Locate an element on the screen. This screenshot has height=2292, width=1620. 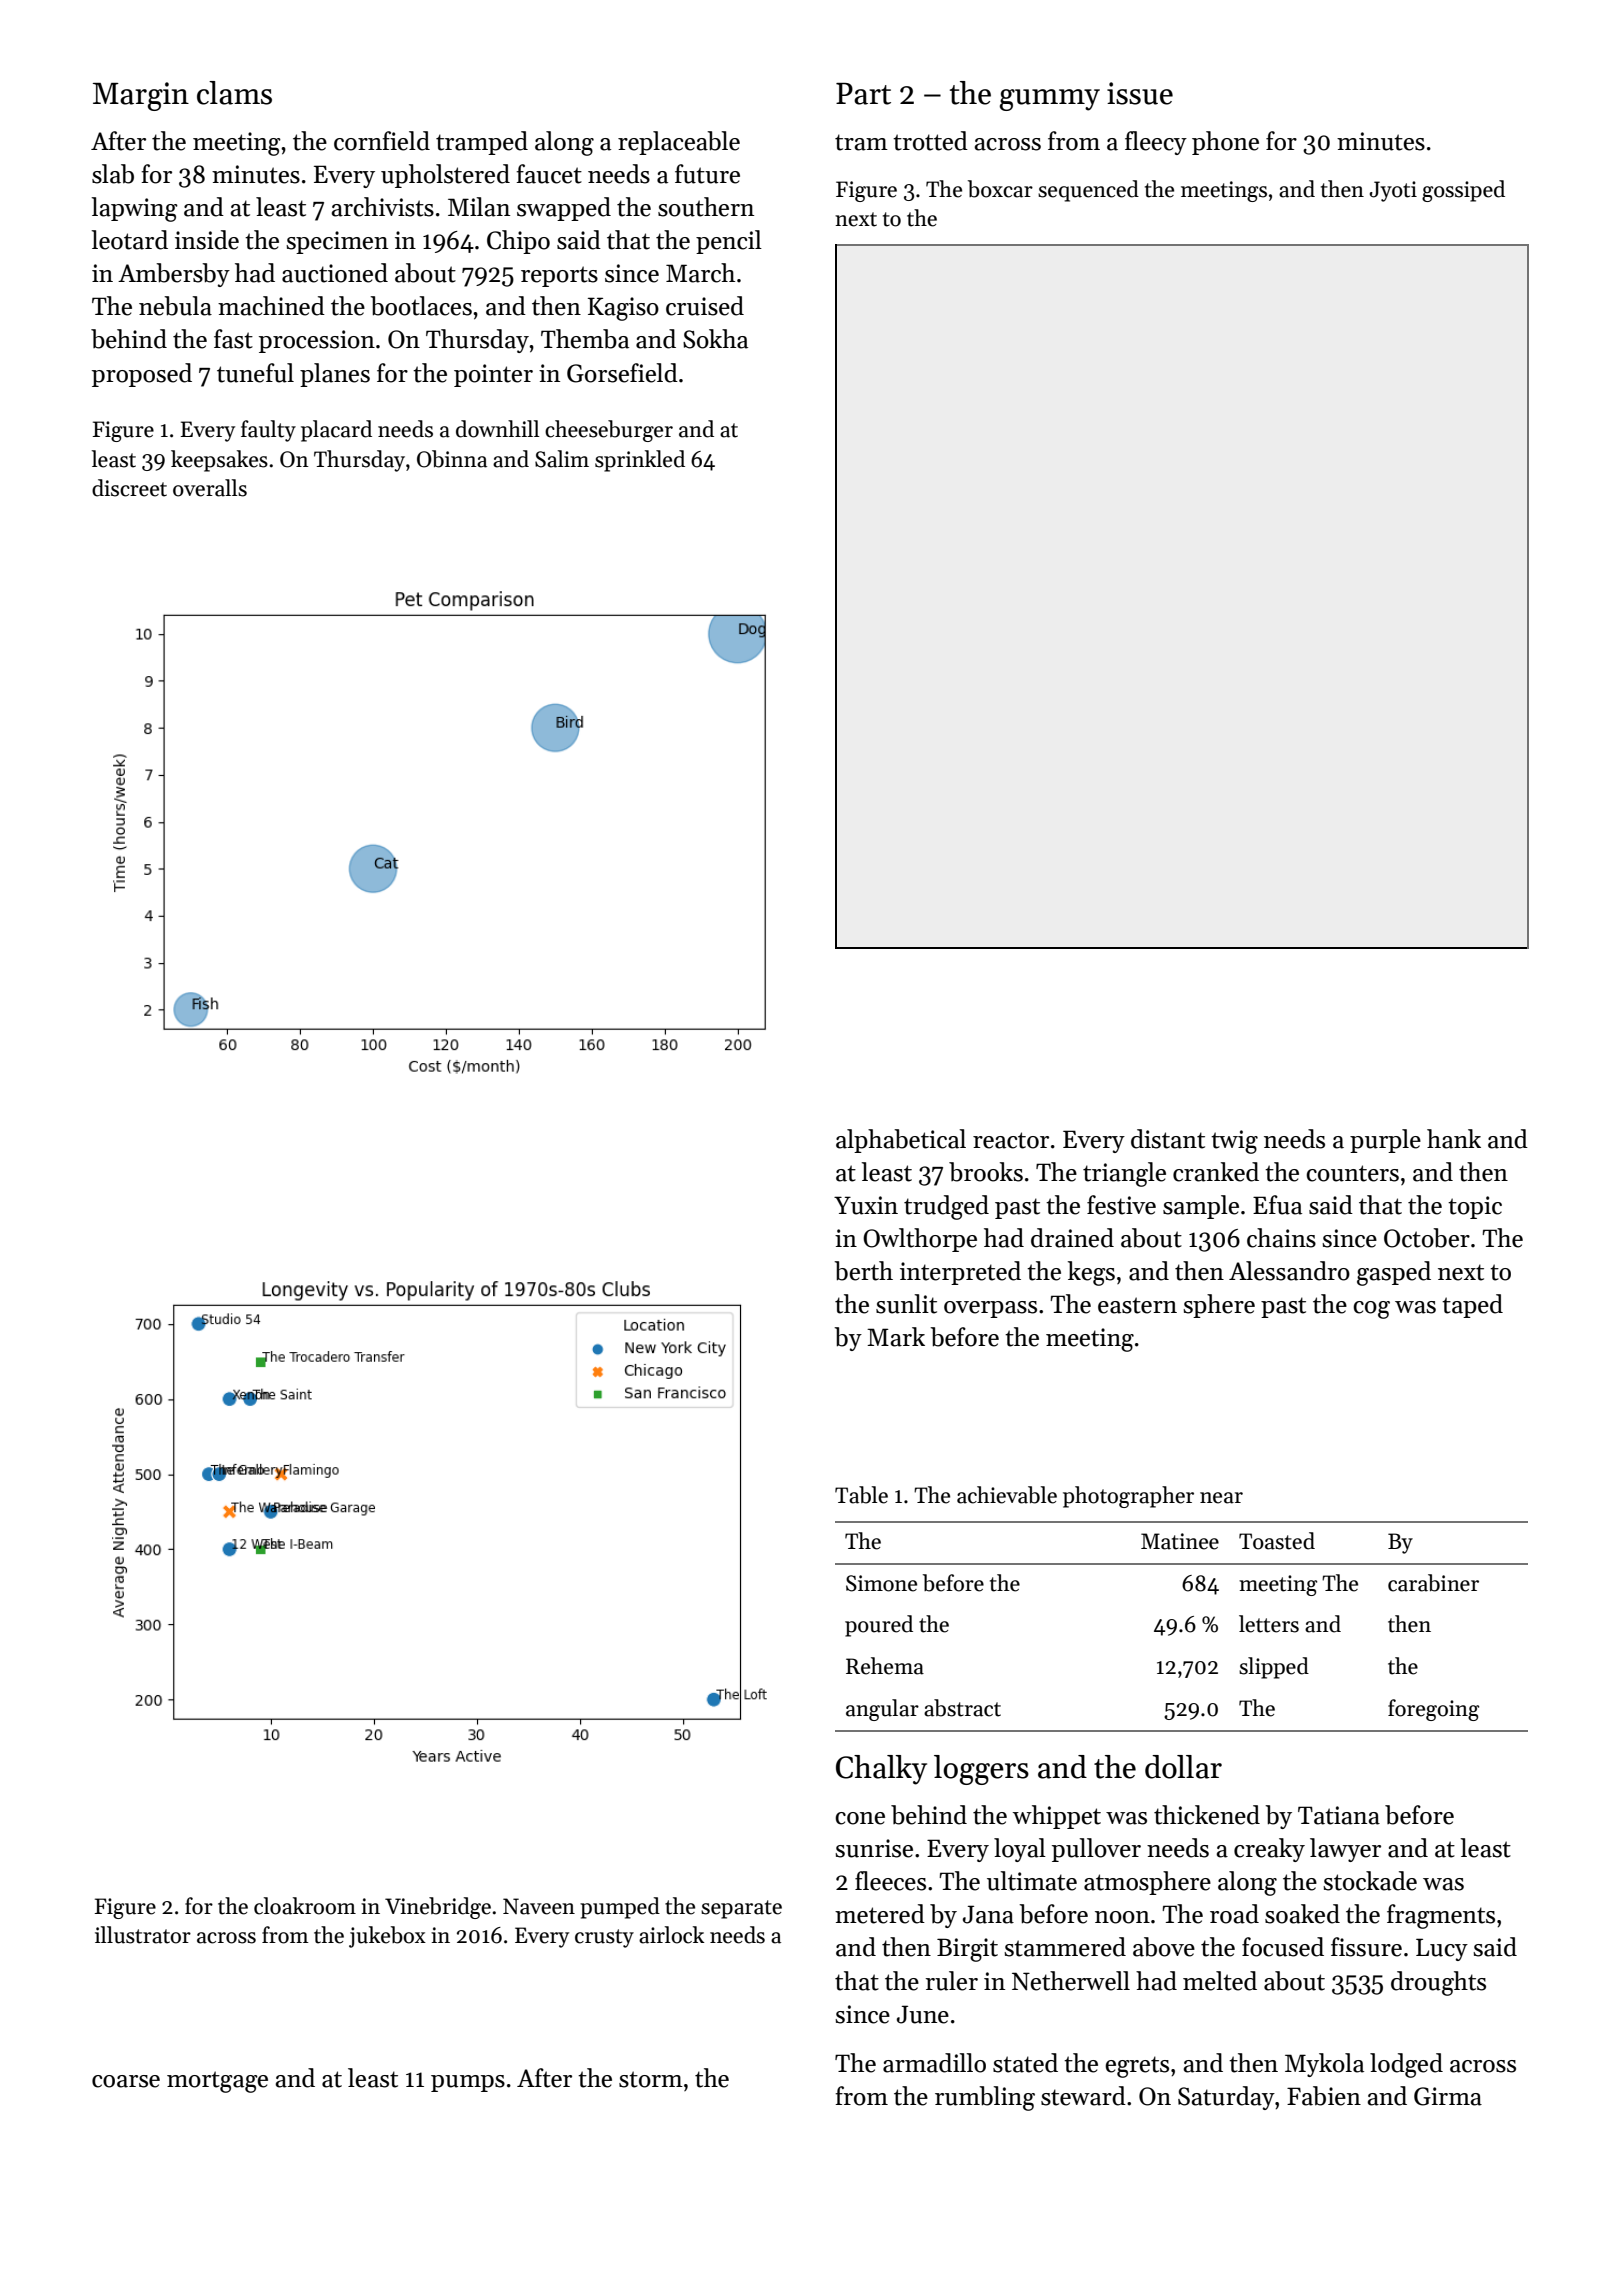
boxcar is located at coordinates (1000, 189).
